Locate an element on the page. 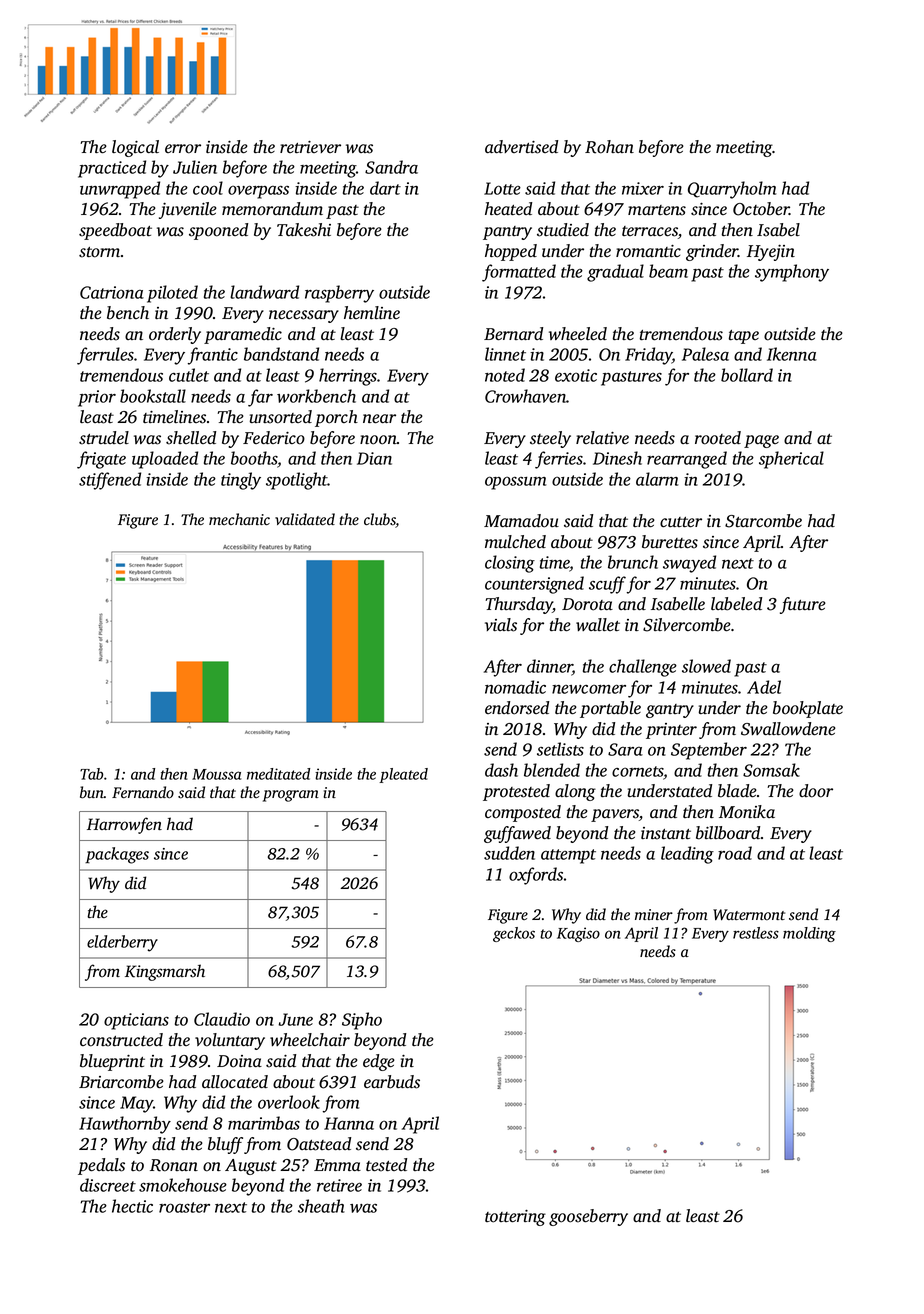  Dian is located at coordinates (374, 458).
